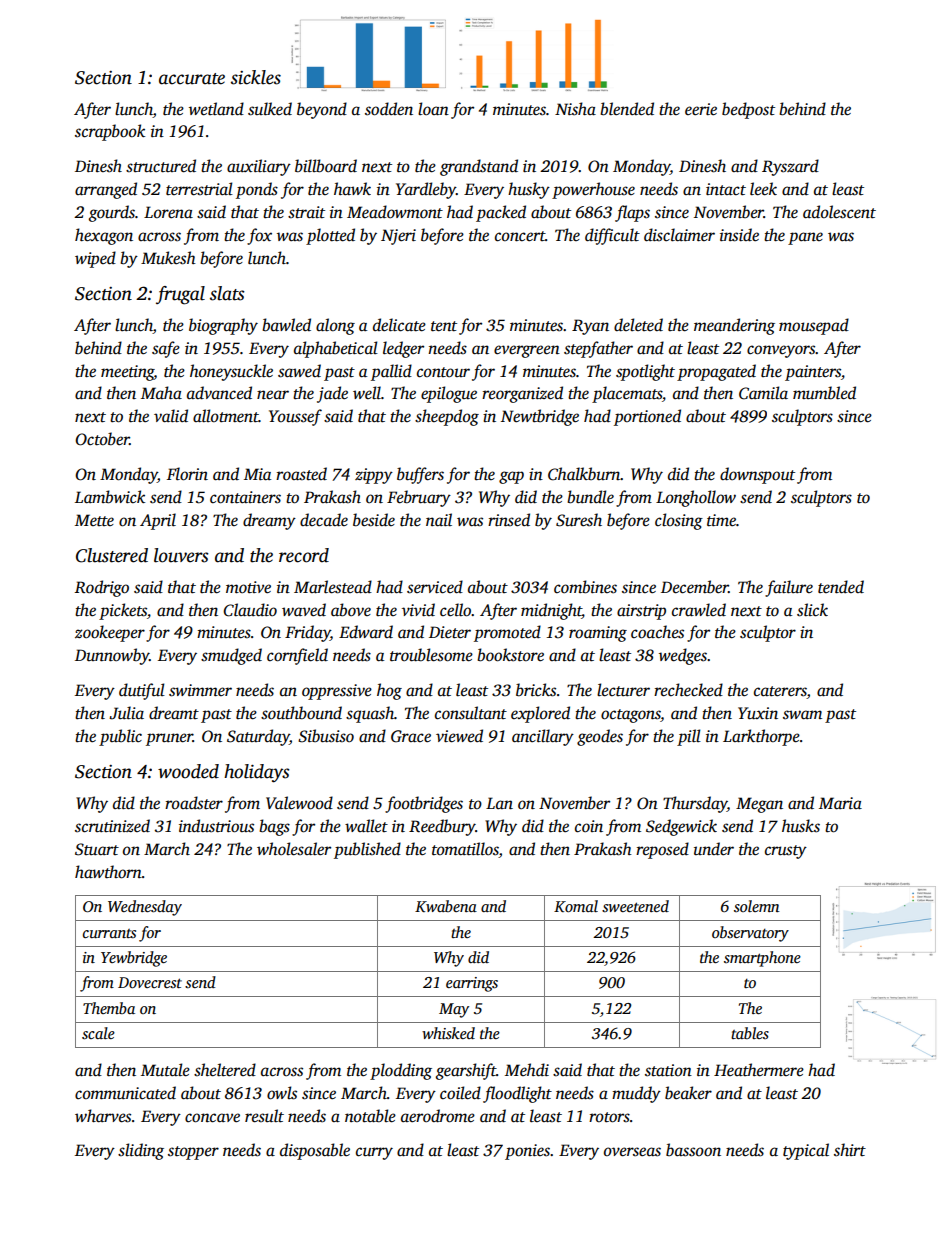  I want to click on Dunnowby, so click(112, 656).
